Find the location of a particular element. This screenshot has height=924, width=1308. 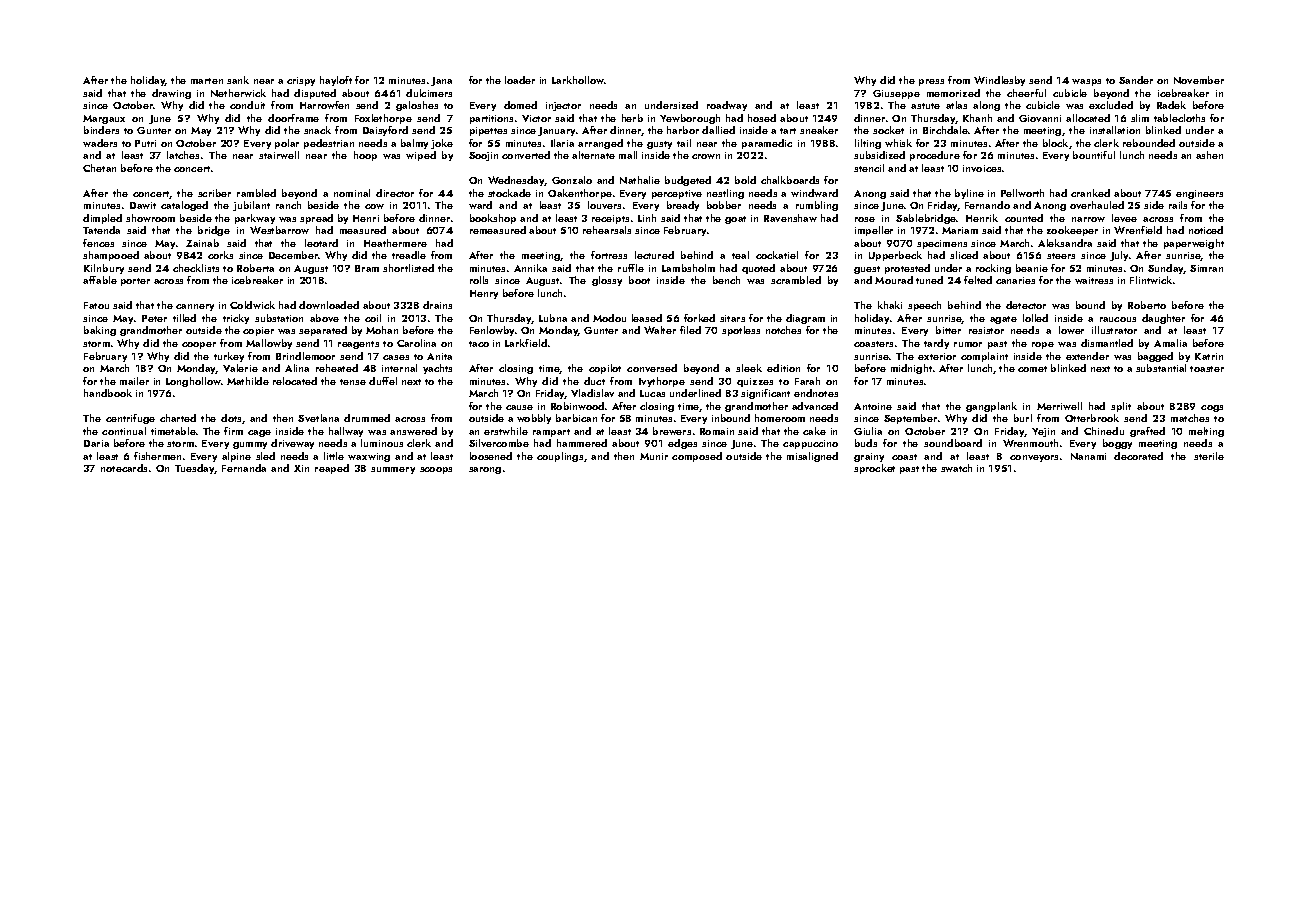

Romain is located at coordinates (717, 431).
